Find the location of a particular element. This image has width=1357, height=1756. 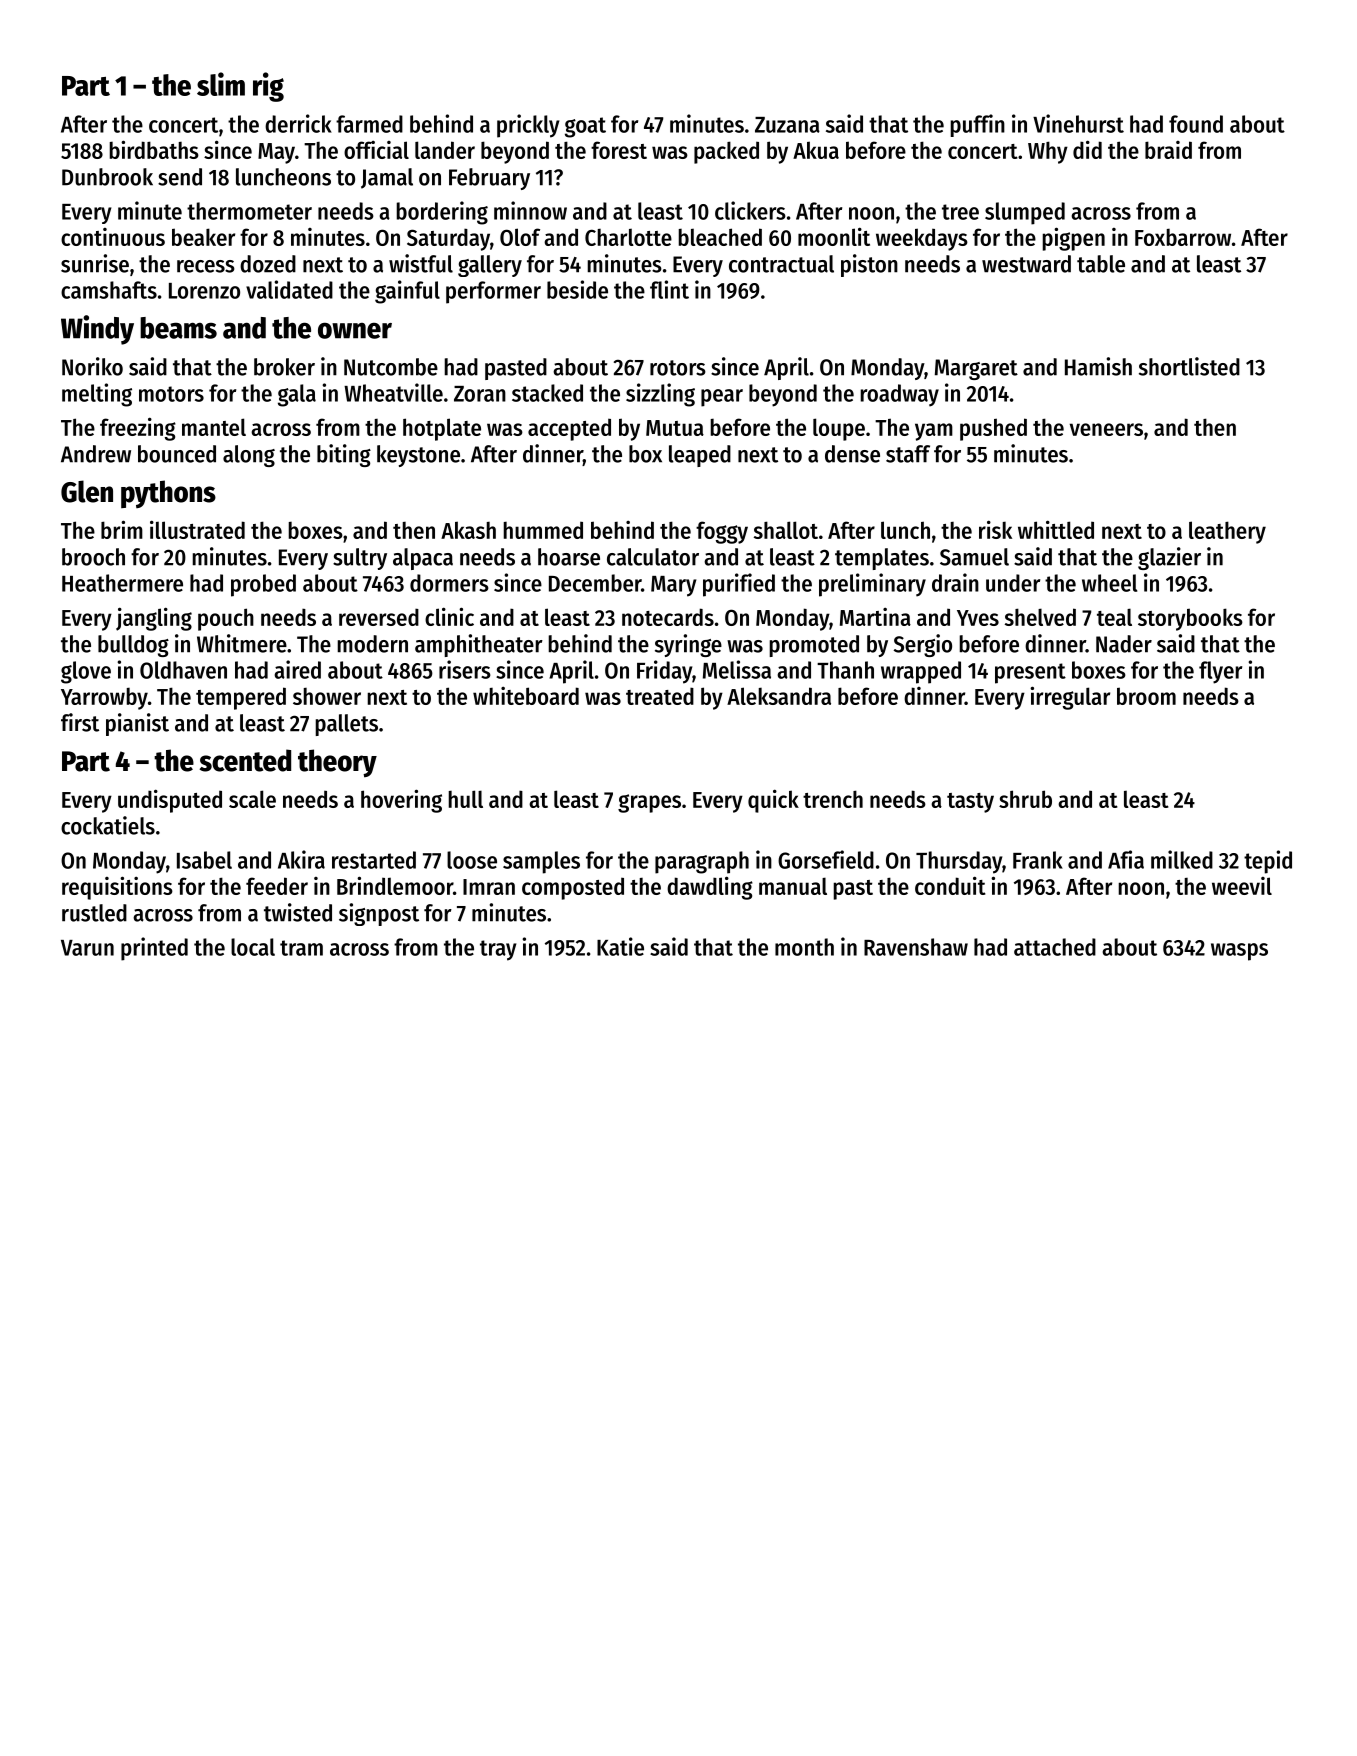

bulldog is located at coordinates (133, 646).
